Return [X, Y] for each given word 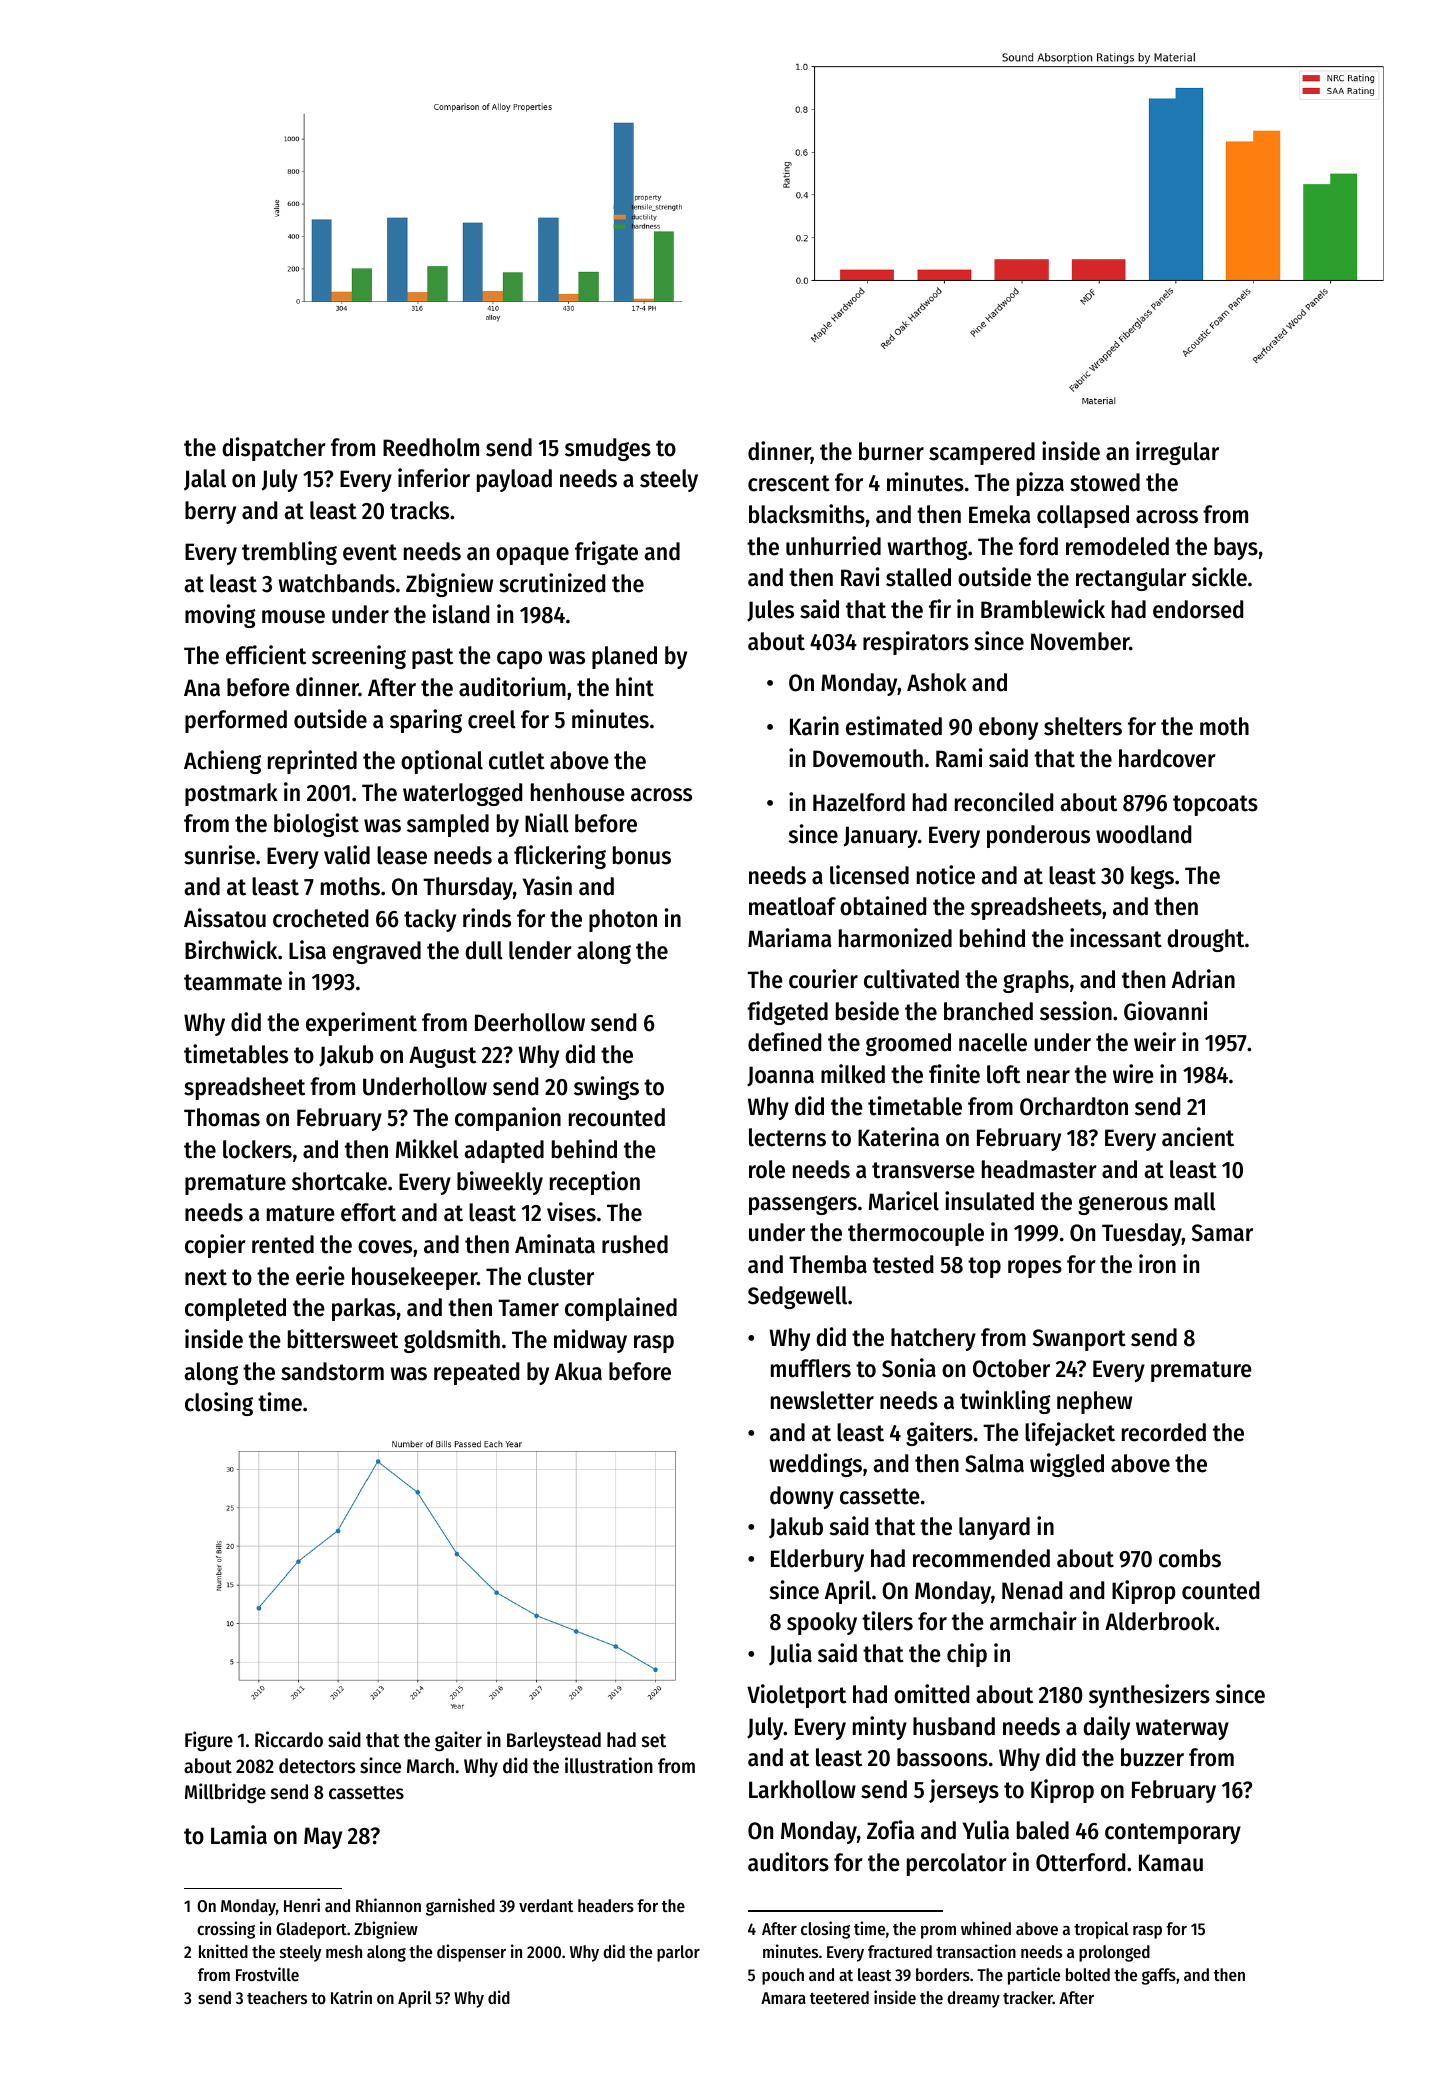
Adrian [1203, 979]
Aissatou [225, 918]
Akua [578, 1371]
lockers [257, 1149]
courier [823, 979]
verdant [546, 1905]
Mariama [790, 938]
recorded [1164, 1432]
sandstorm [332, 1371]
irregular [1177, 453]
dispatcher [274, 449]
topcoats [1215, 805]
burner [891, 451]
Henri [302, 1905]
